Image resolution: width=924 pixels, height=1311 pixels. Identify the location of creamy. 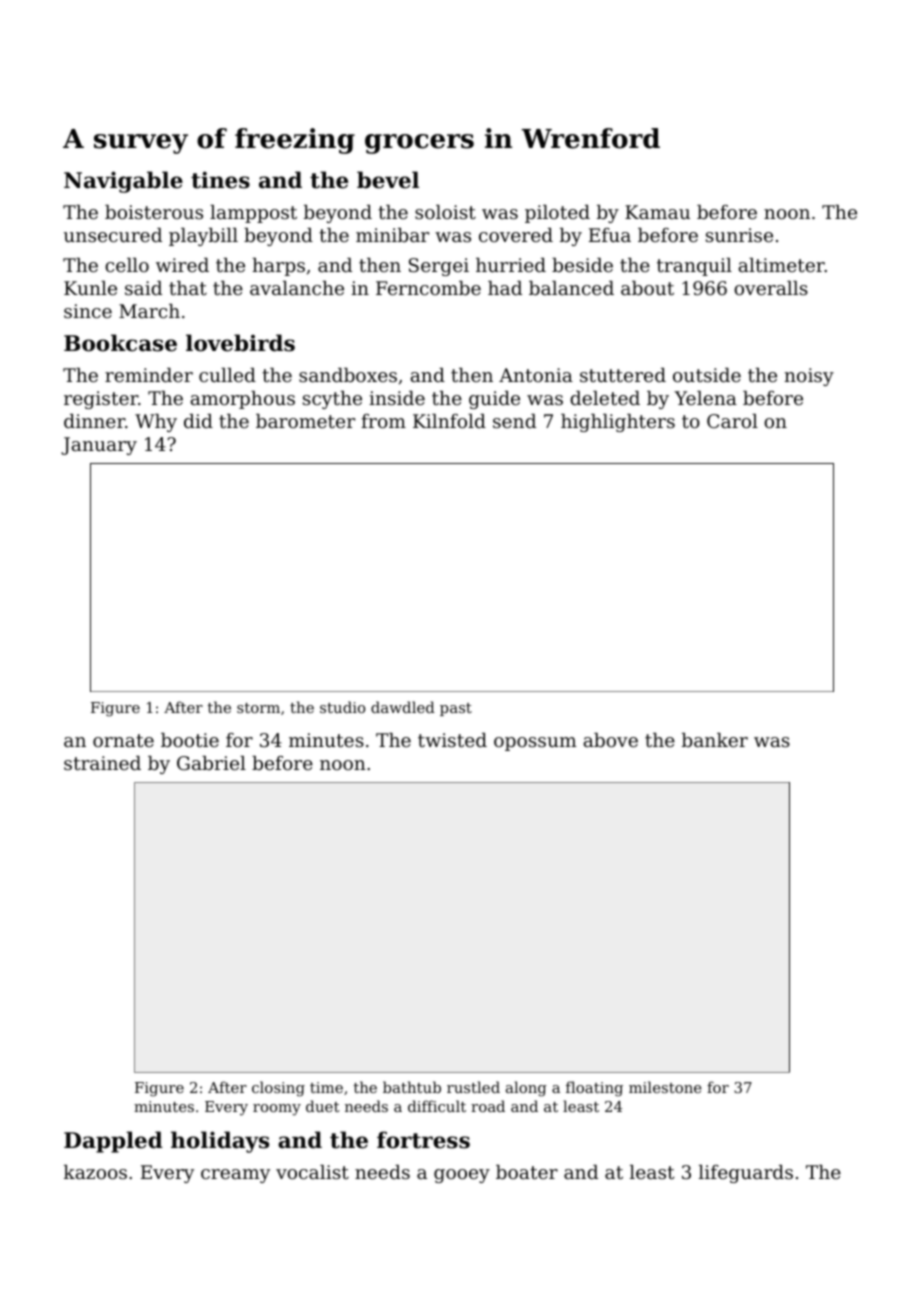
(235, 1176).
